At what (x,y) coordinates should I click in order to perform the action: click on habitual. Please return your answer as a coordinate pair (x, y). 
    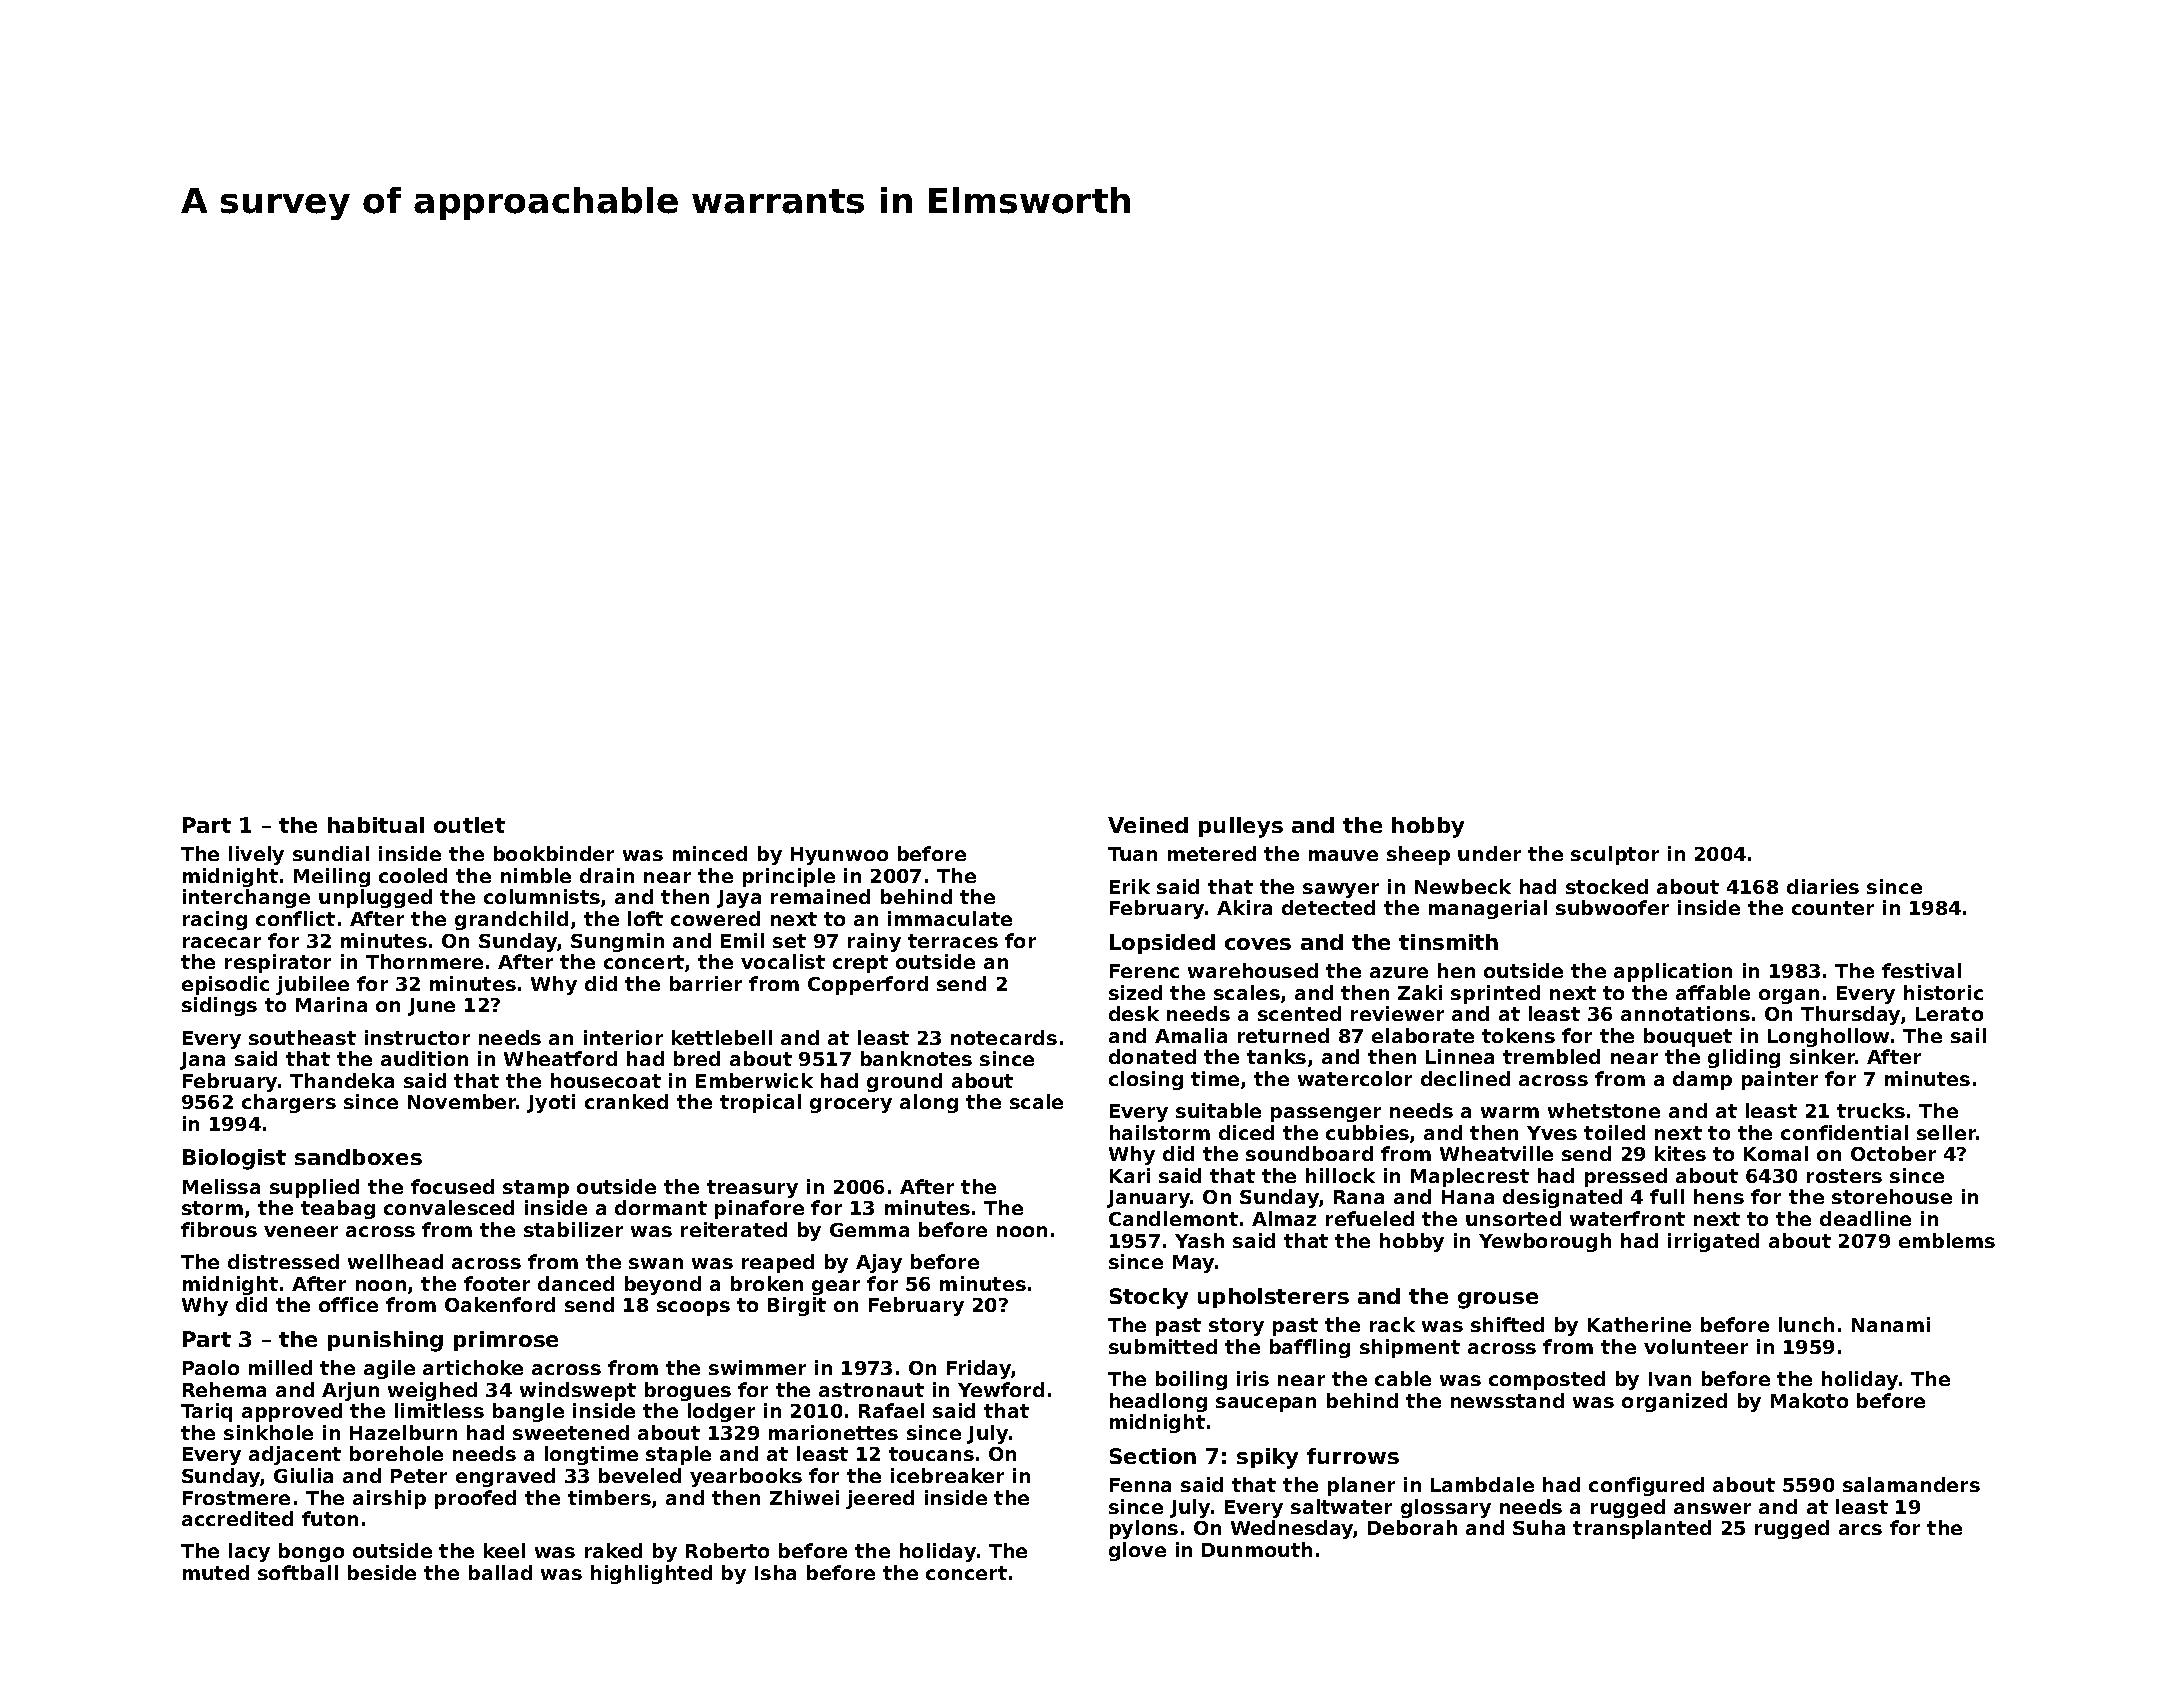
    Looking at the image, I should click on (376, 825).
